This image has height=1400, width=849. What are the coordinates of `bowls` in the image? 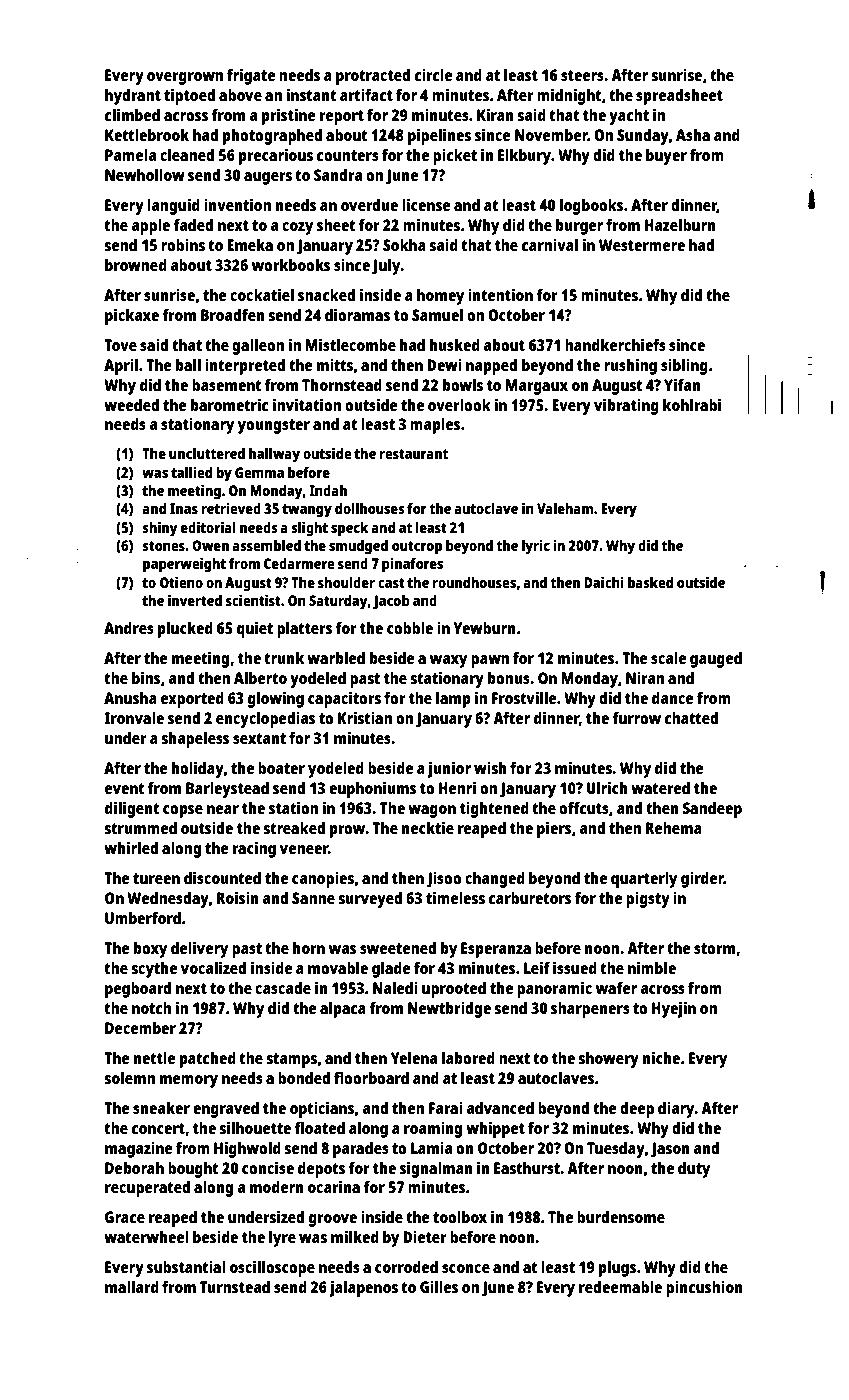 It's located at (463, 384).
